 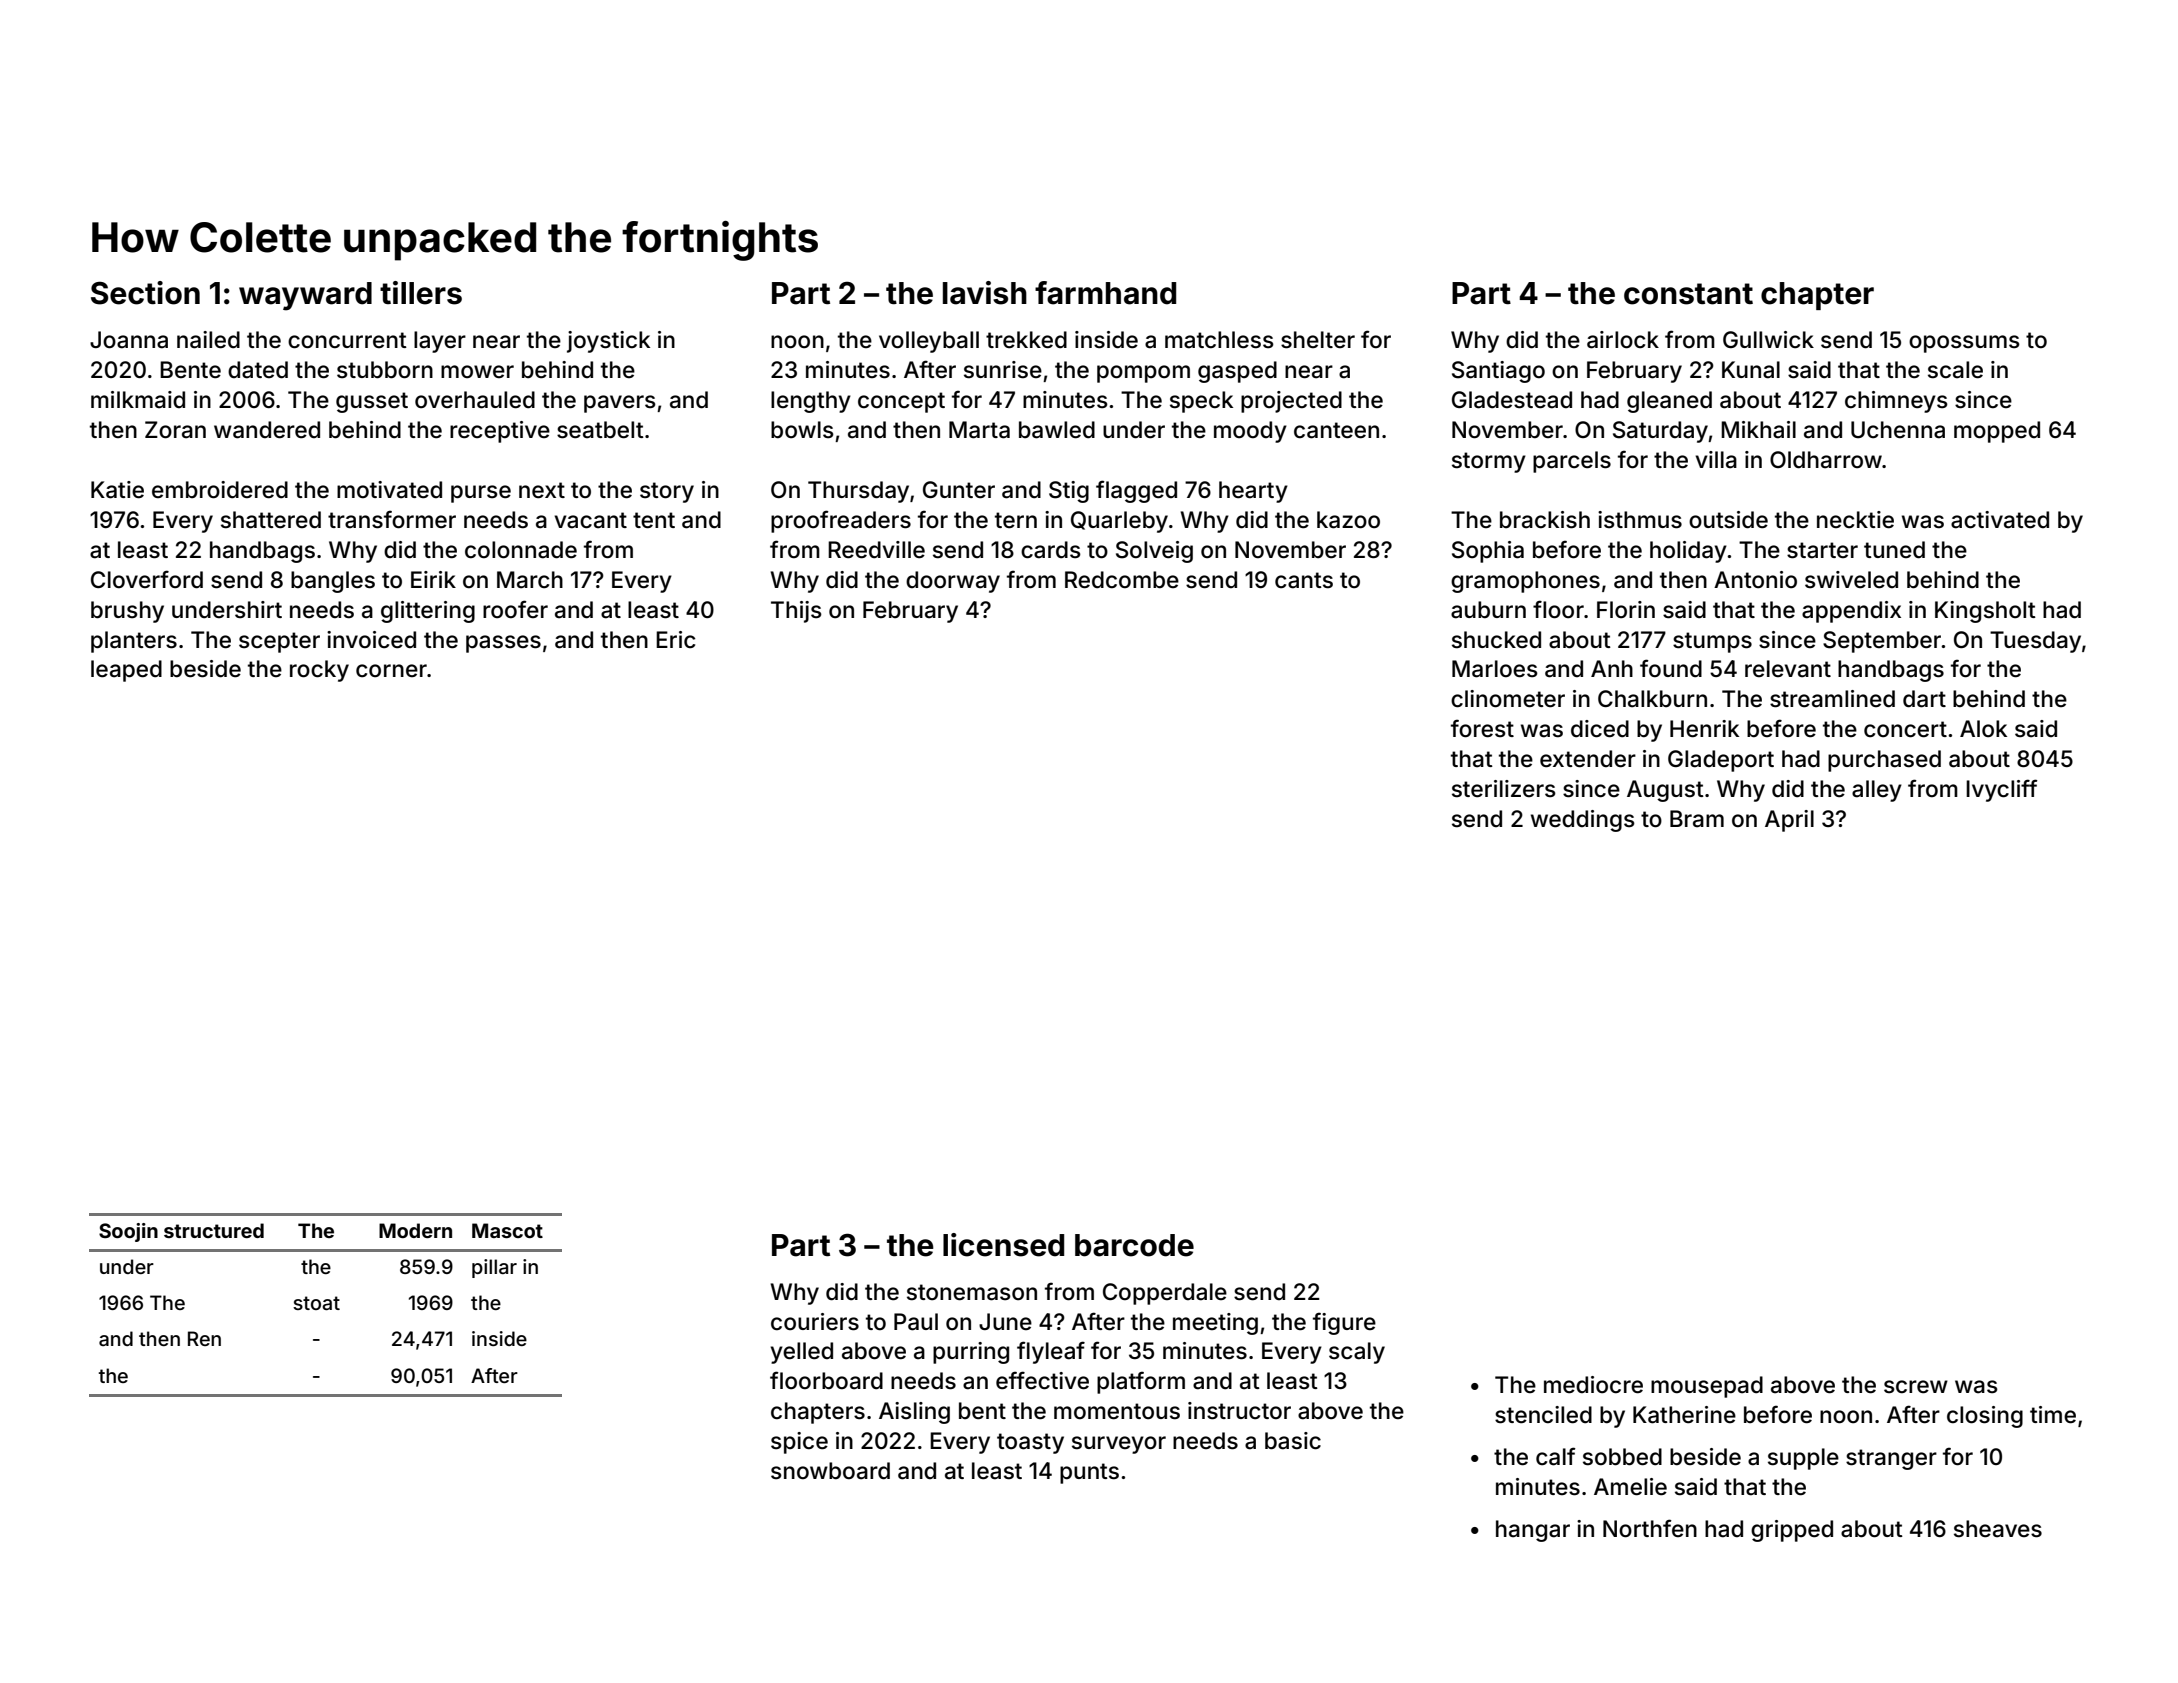 What do you see at coordinates (126, 671) in the screenshot?
I see `leaped` at bounding box center [126, 671].
